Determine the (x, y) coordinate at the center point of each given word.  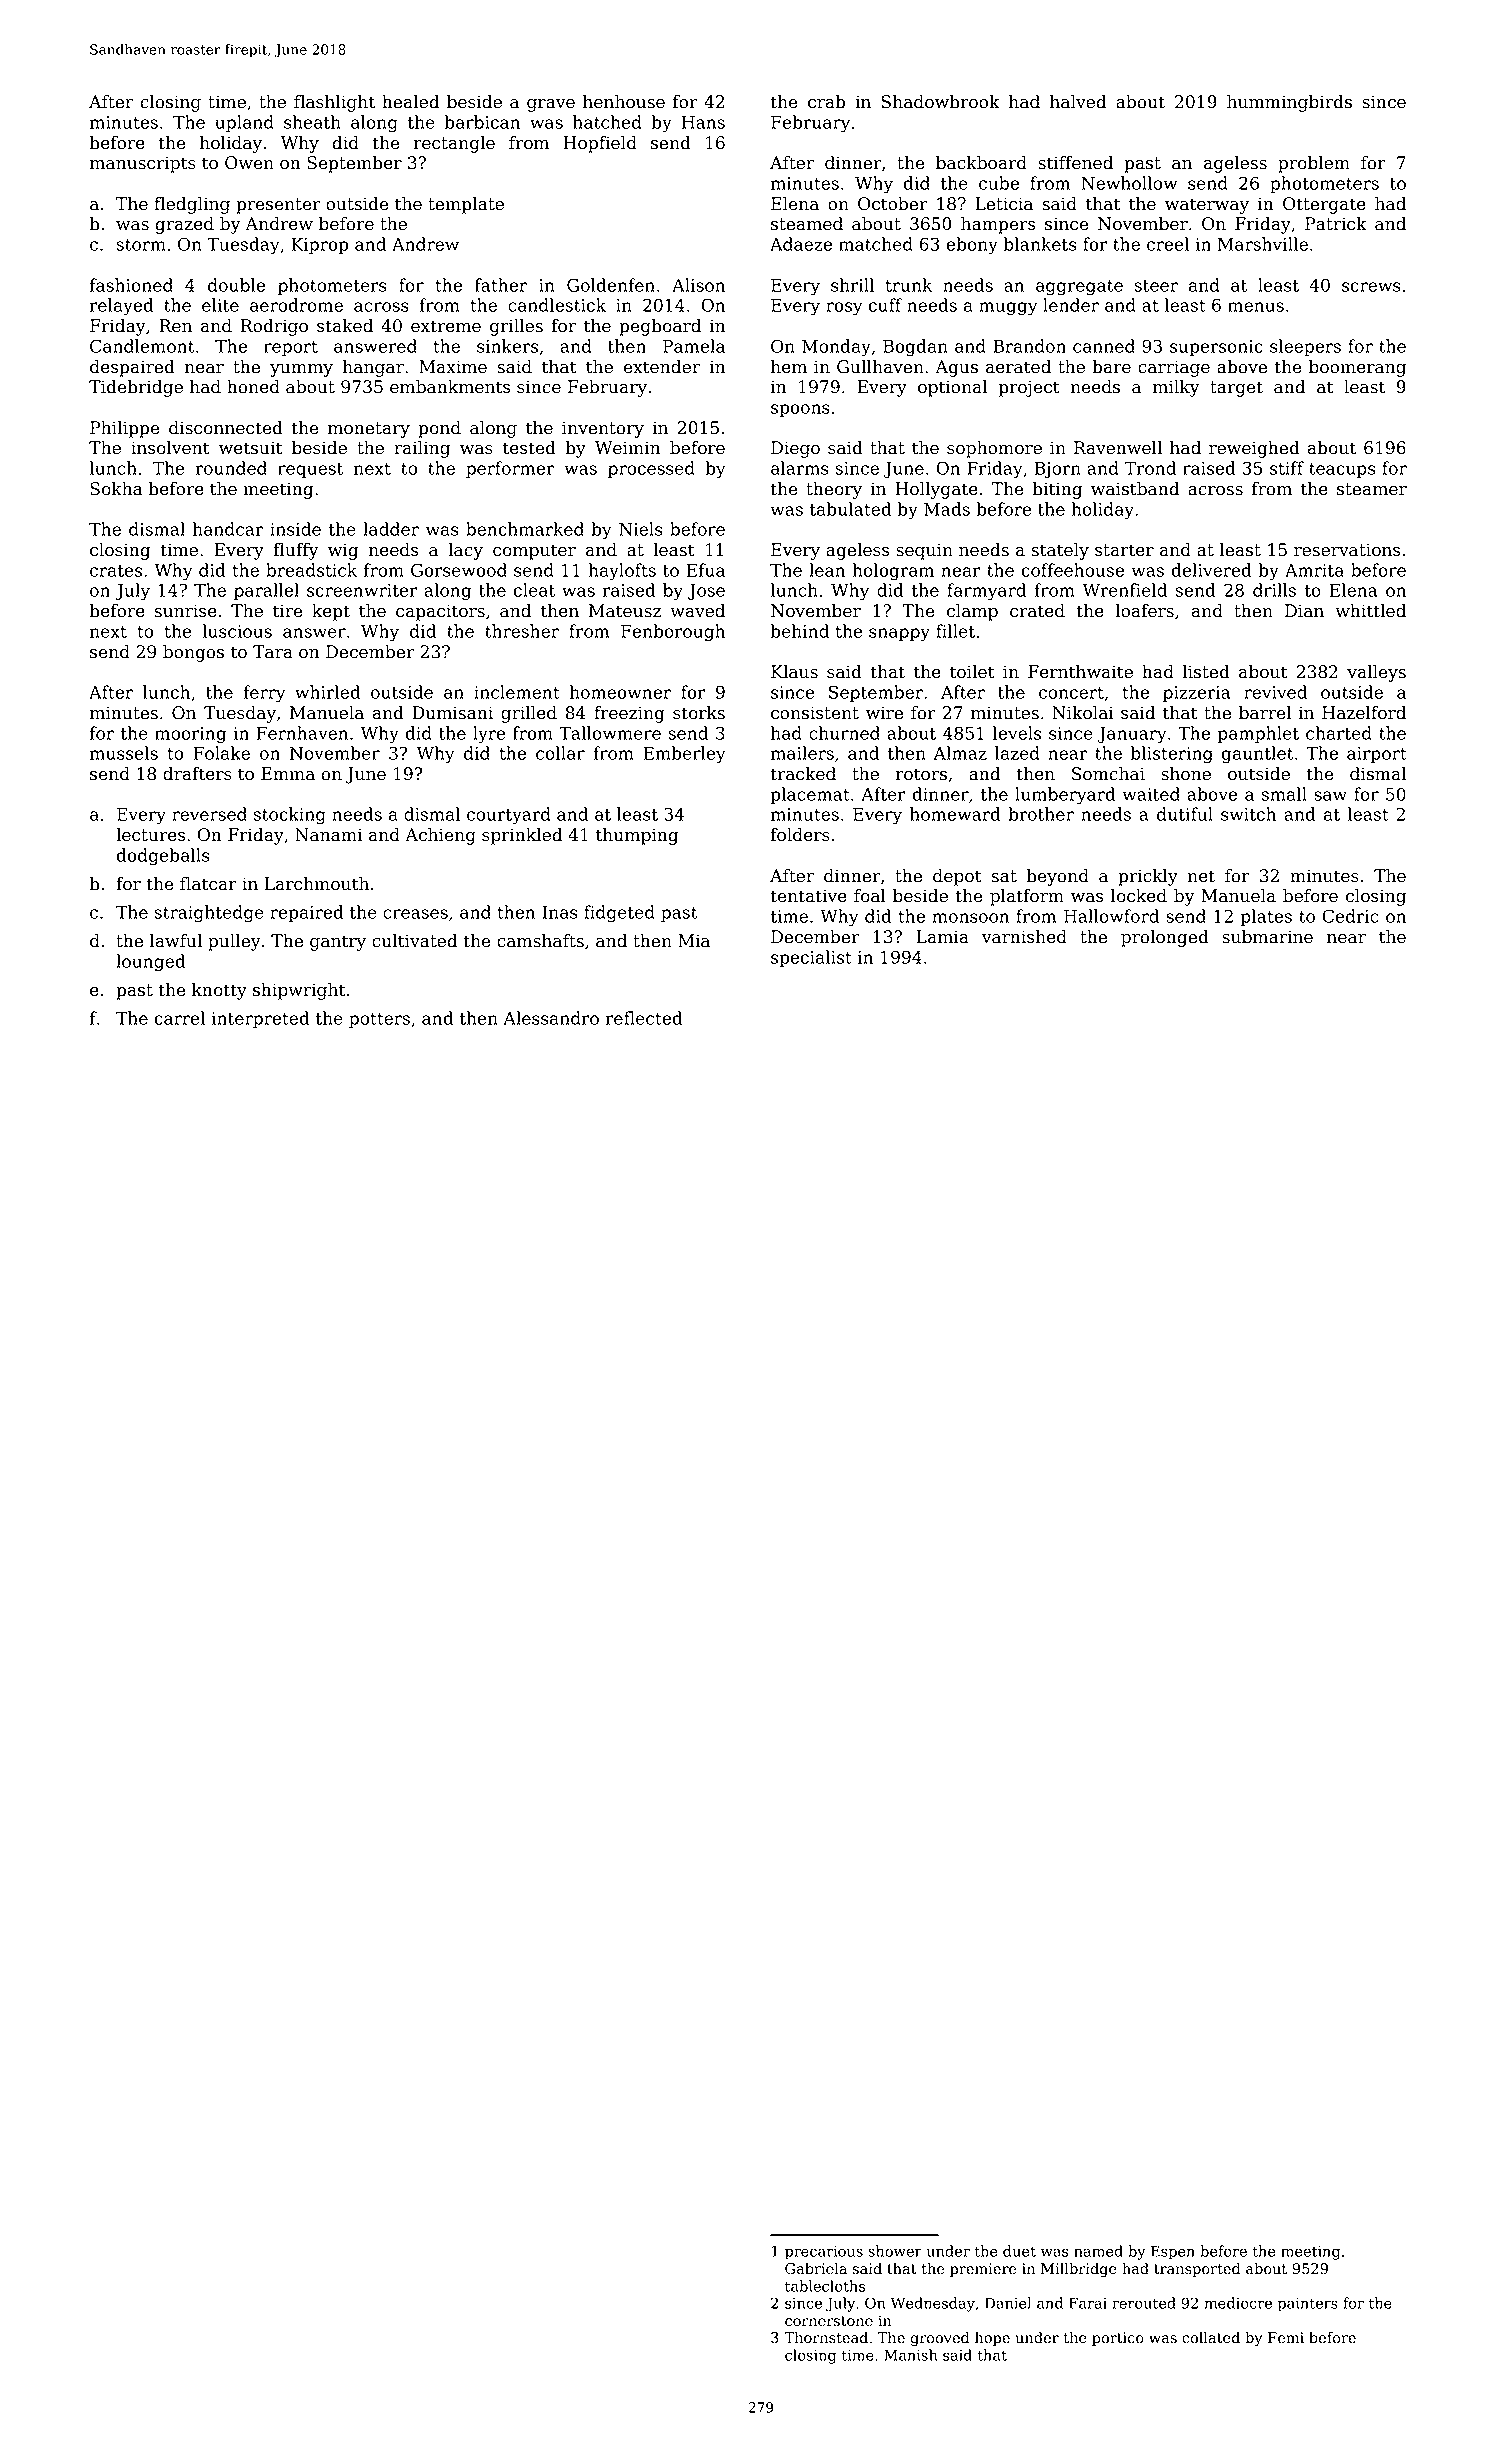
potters (379, 1020)
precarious (824, 2253)
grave (551, 105)
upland (244, 123)
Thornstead (826, 2337)
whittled (1370, 611)
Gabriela (816, 2268)
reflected (644, 1018)
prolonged (1165, 938)
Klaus (794, 672)
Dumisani (452, 713)
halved (1078, 102)
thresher (522, 631)
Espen (1173, 2252)
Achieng (440, 836)
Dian (1304, 611)
